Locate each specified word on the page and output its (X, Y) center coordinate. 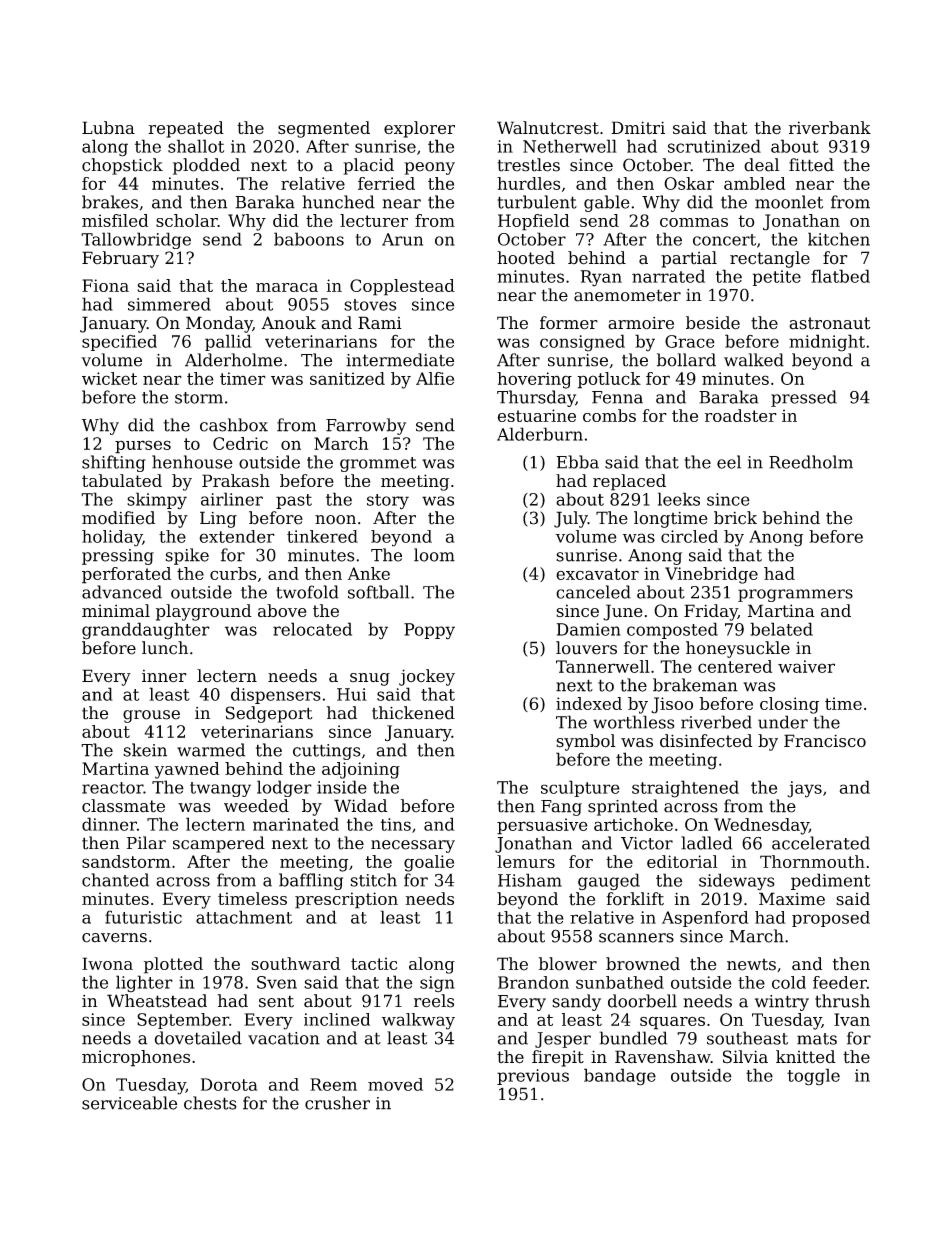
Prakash (236, 480)
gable (607, 203)
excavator (597, 574)
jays (804, 789)
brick (735, 518)
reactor (112, 788)
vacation (284, 1038)
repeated (186, 129)
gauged (609, 882)
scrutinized (714, 146)
